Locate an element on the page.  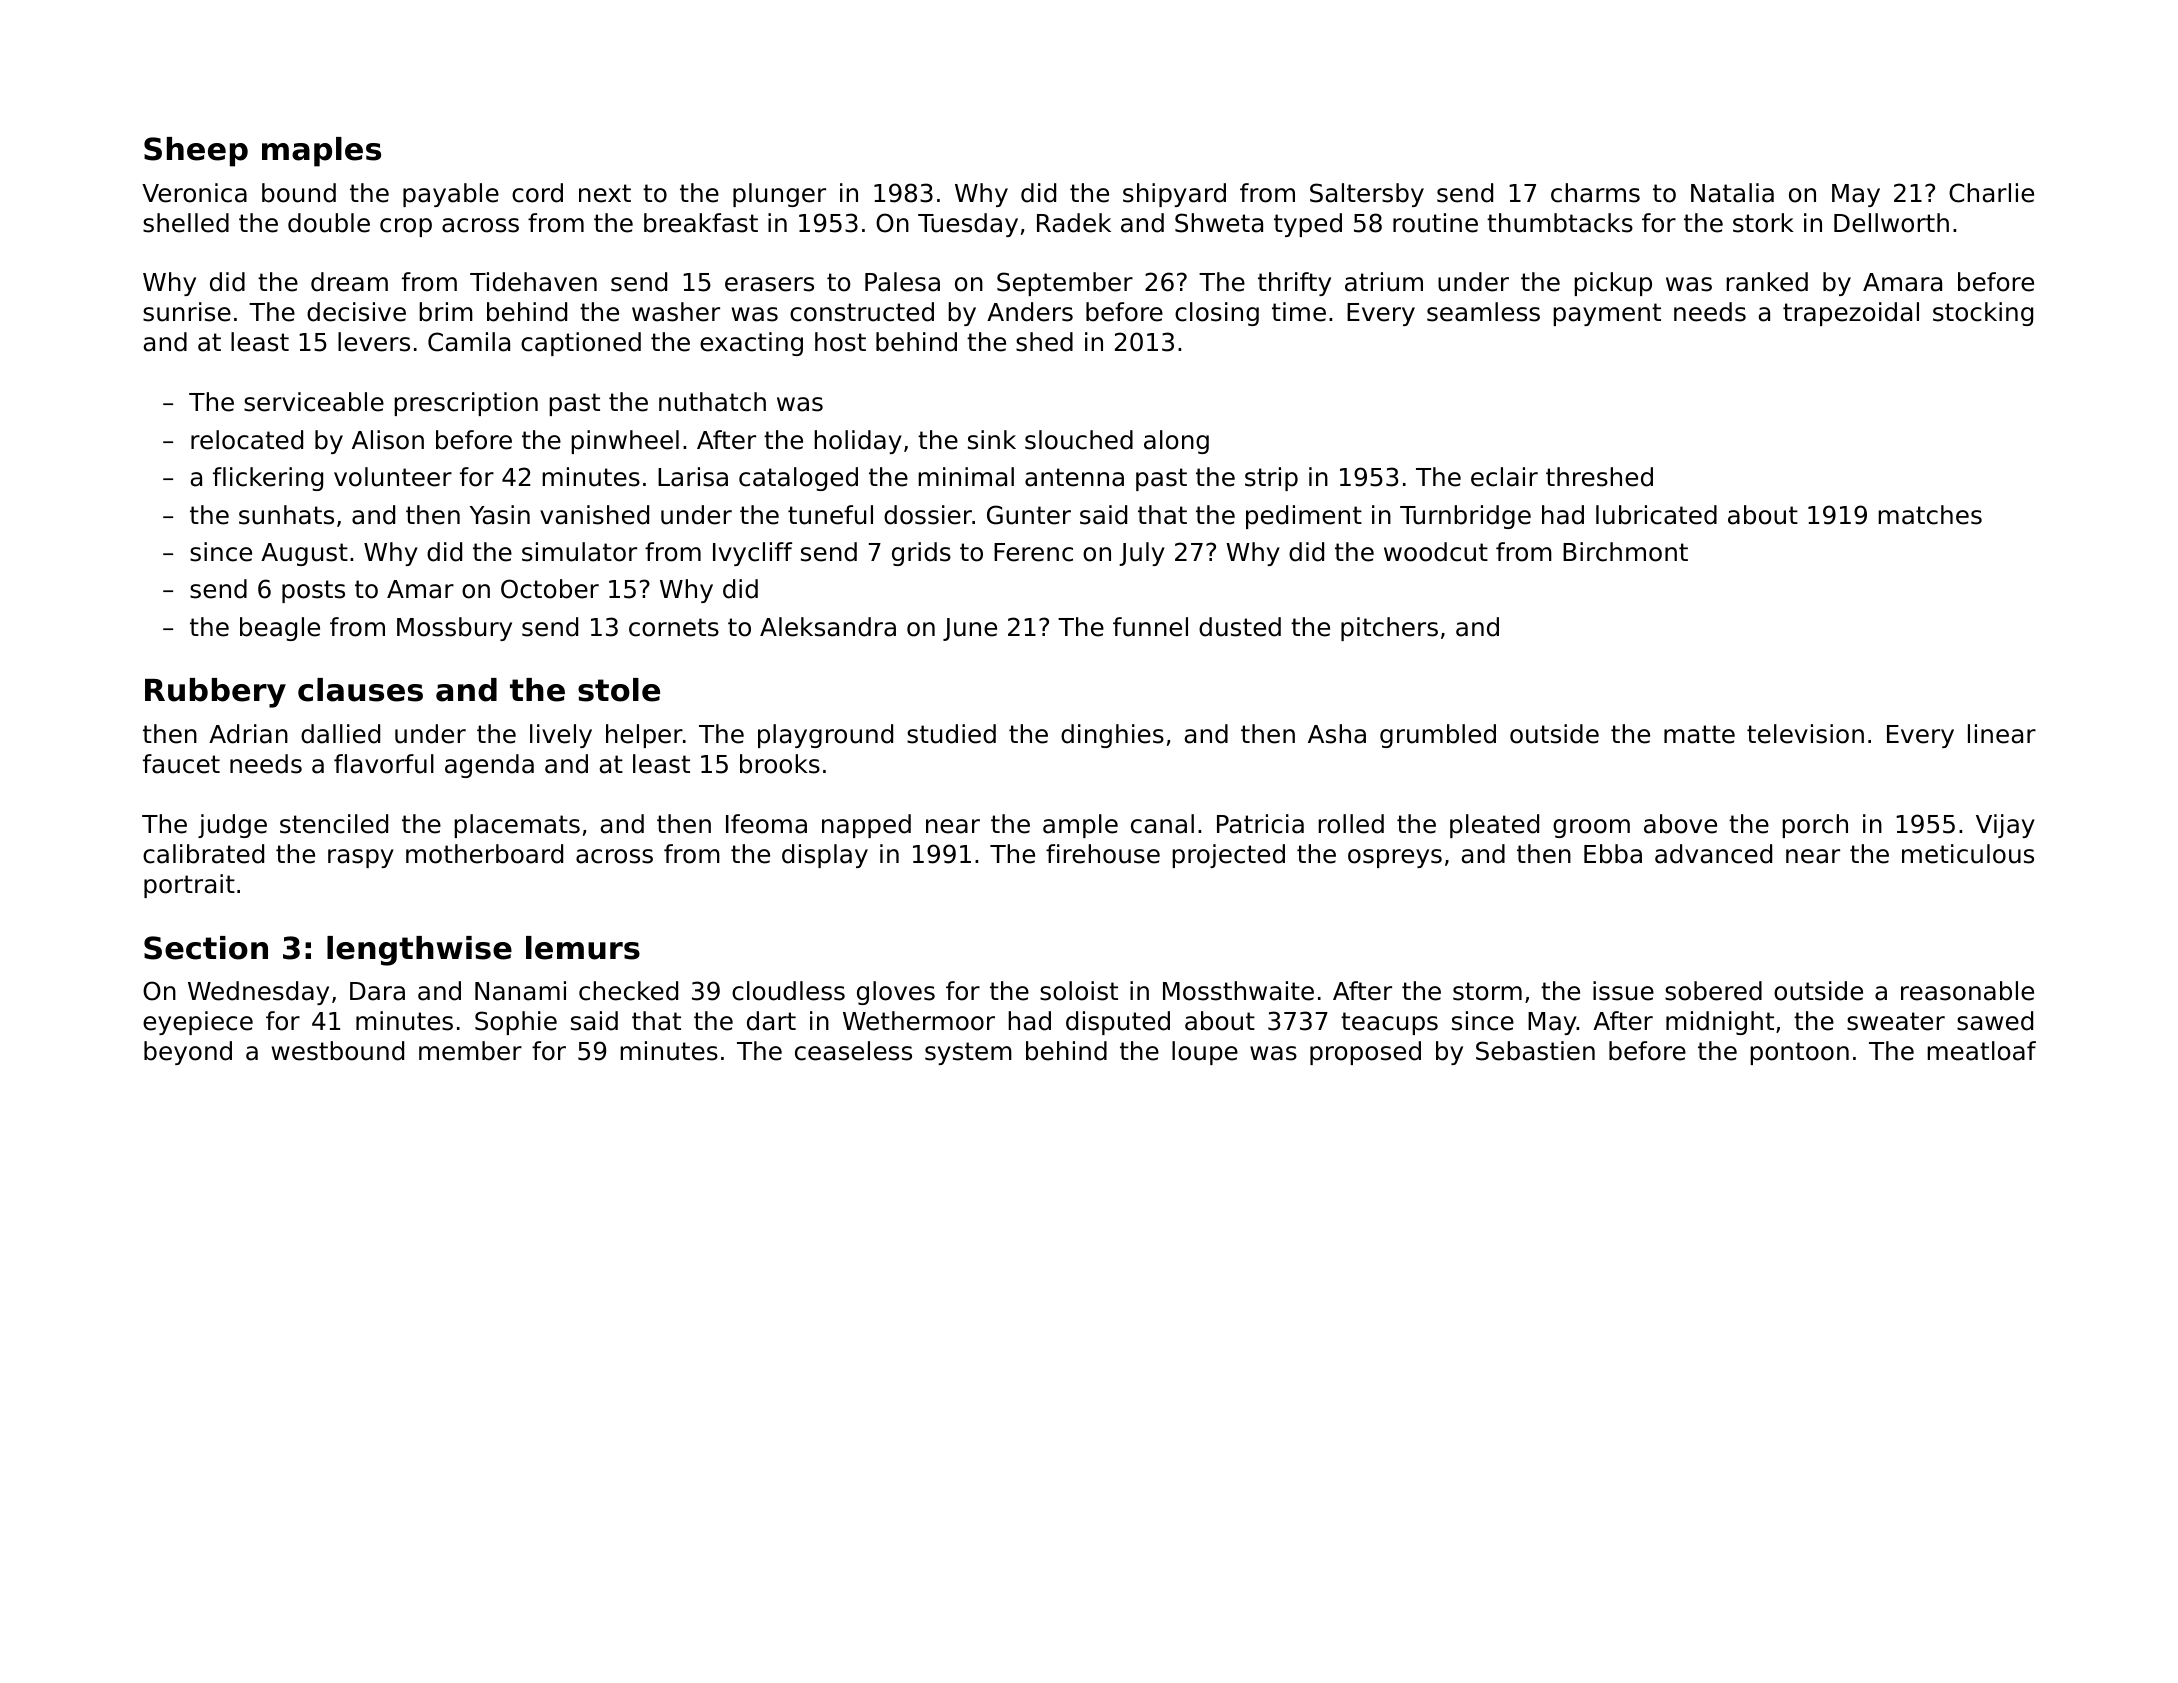
Saltersby is located at coordinates (1367, 195).
